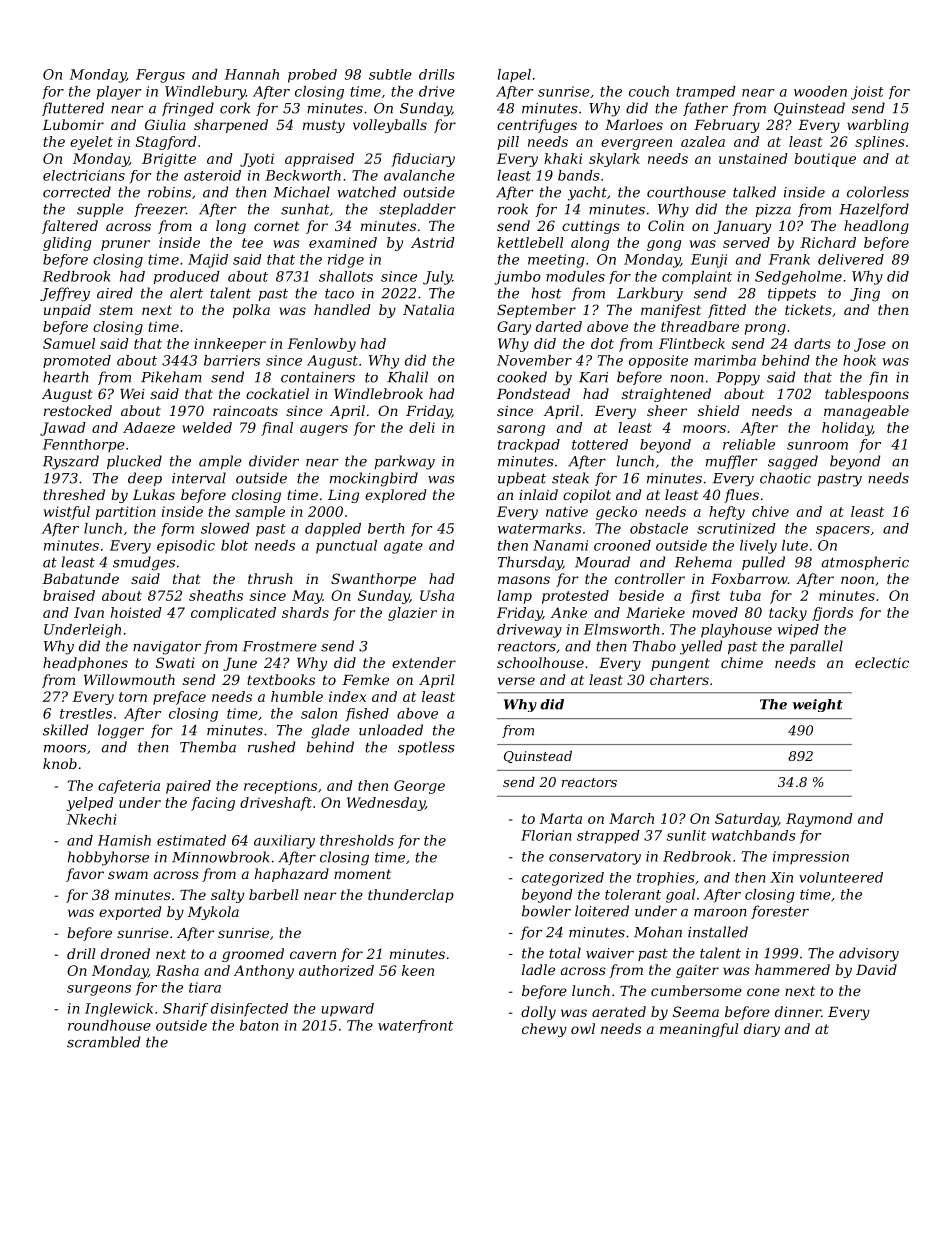  I want to click on prong, so click(765, 329).
